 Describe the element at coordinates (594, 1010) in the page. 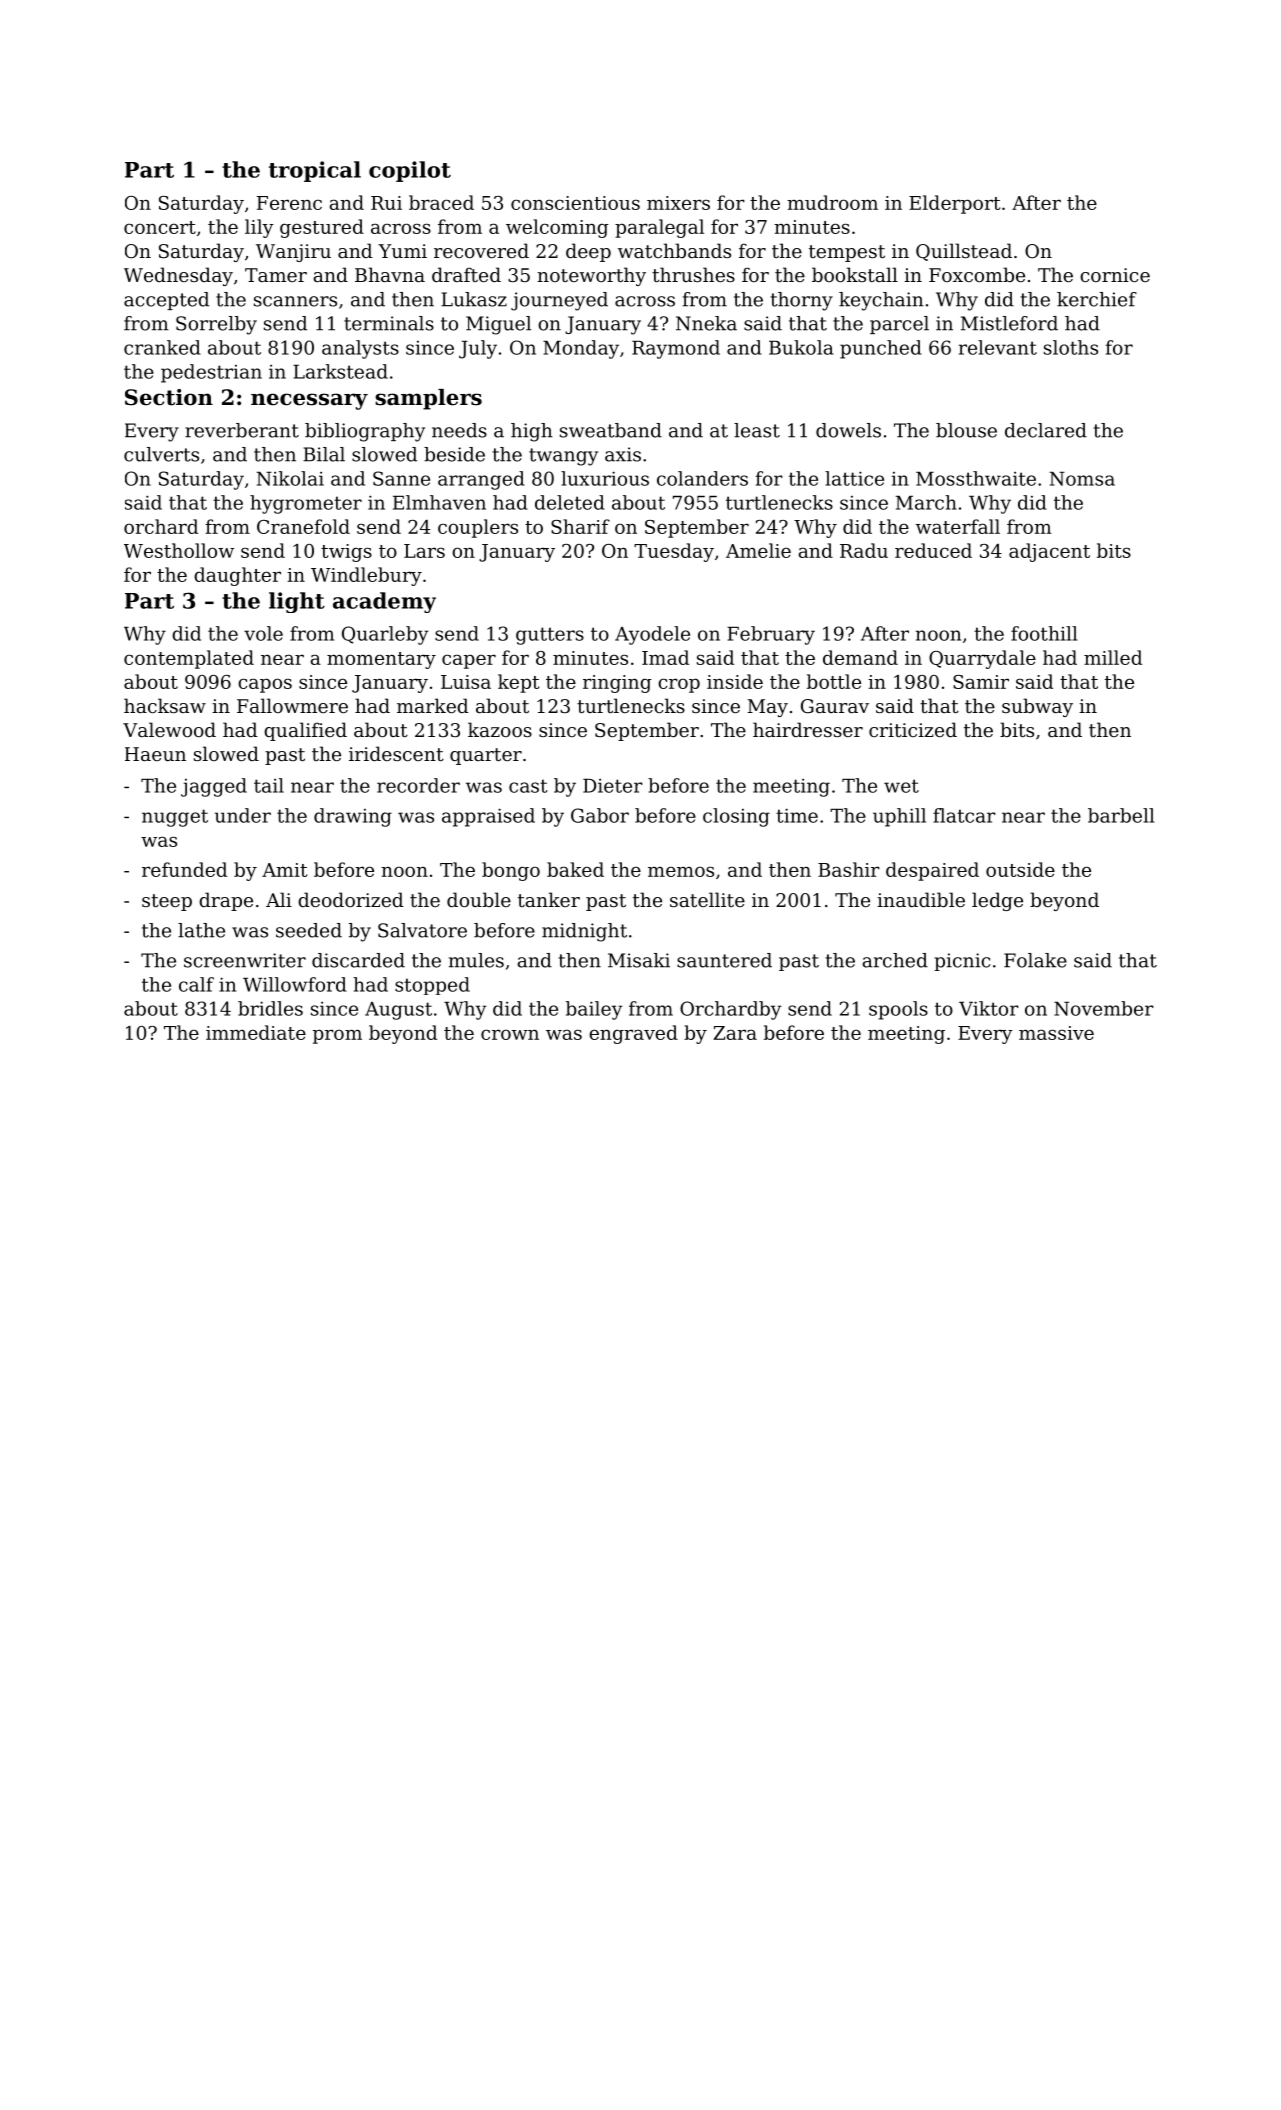

I see `bailey` at that location.
